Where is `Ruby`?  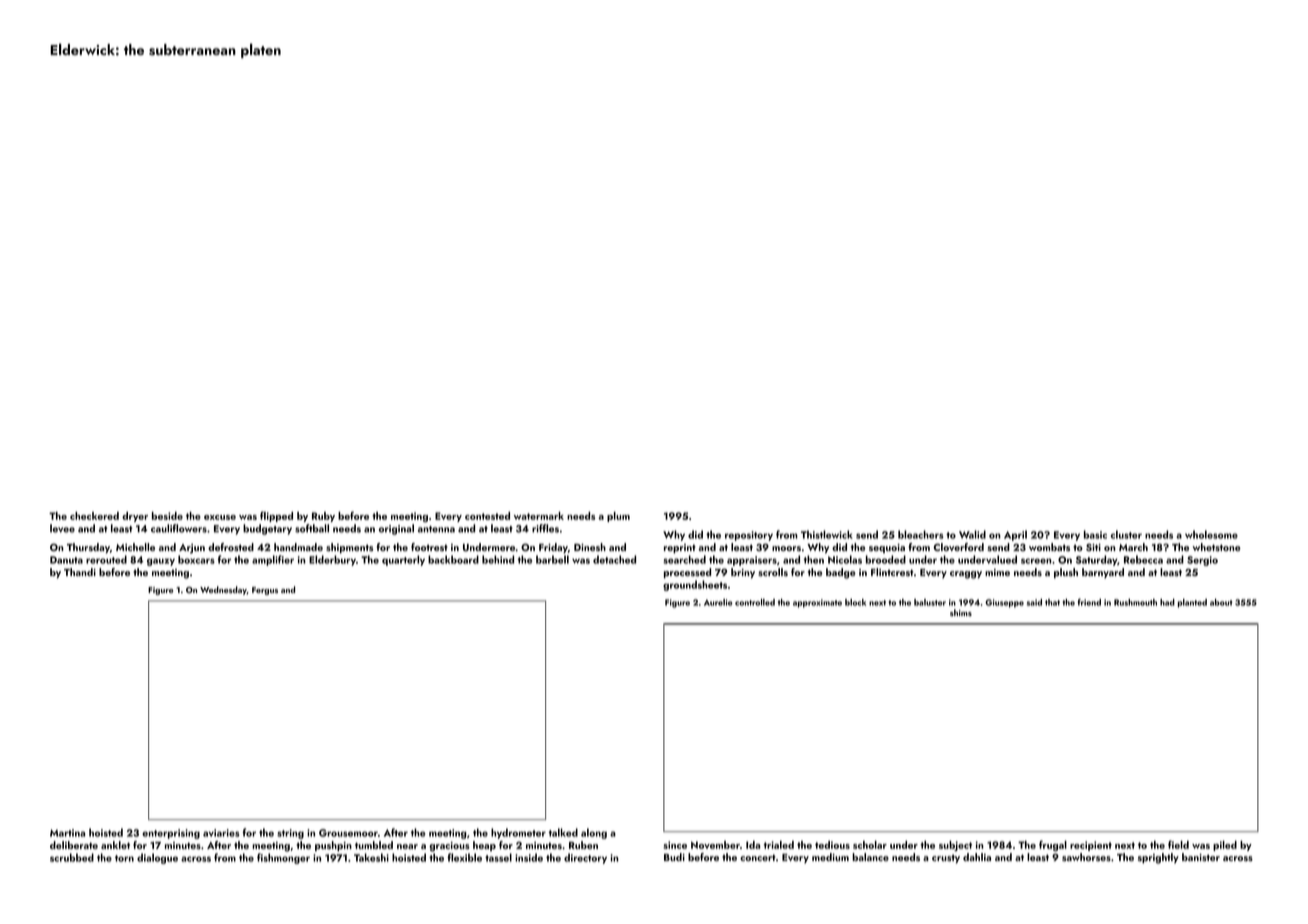
Ruby is located at coordinates (323, 517).
